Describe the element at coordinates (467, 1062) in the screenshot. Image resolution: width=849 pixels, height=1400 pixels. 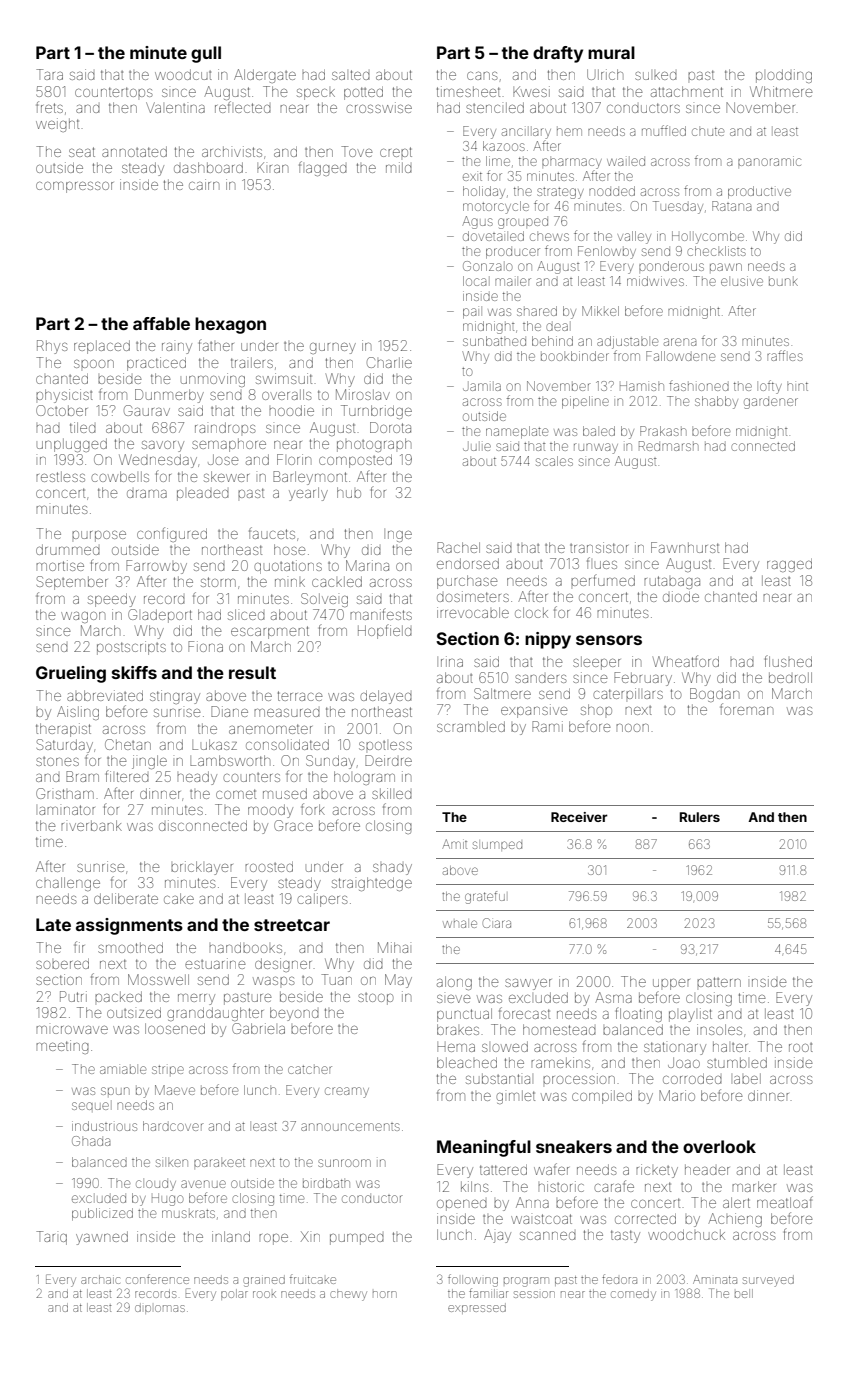
I see `bleached` at that location.
